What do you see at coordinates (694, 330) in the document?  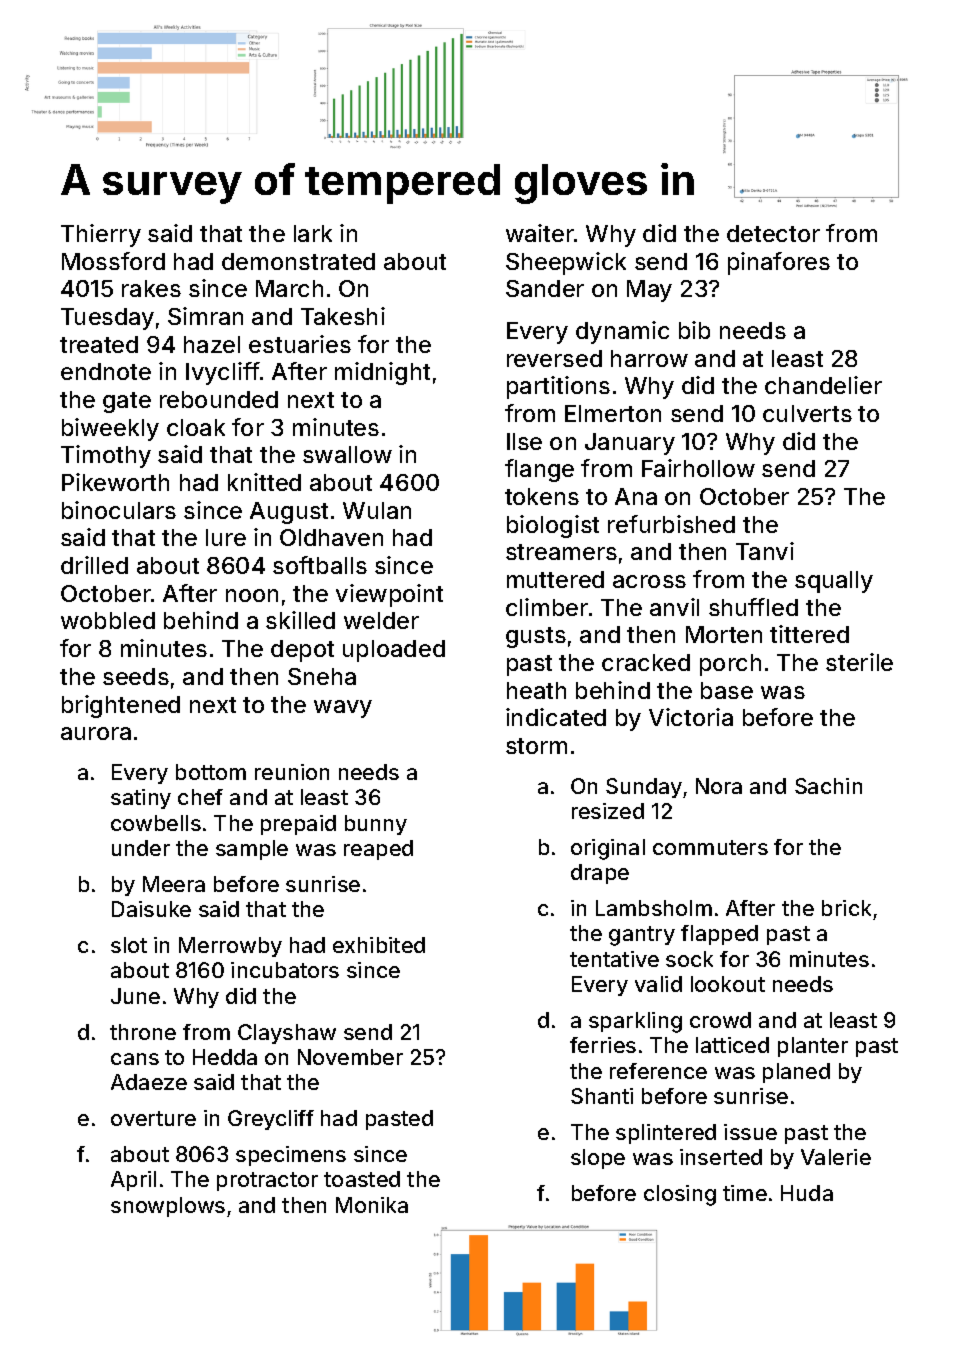 I see `bib` at bounding box center [694, 330].
